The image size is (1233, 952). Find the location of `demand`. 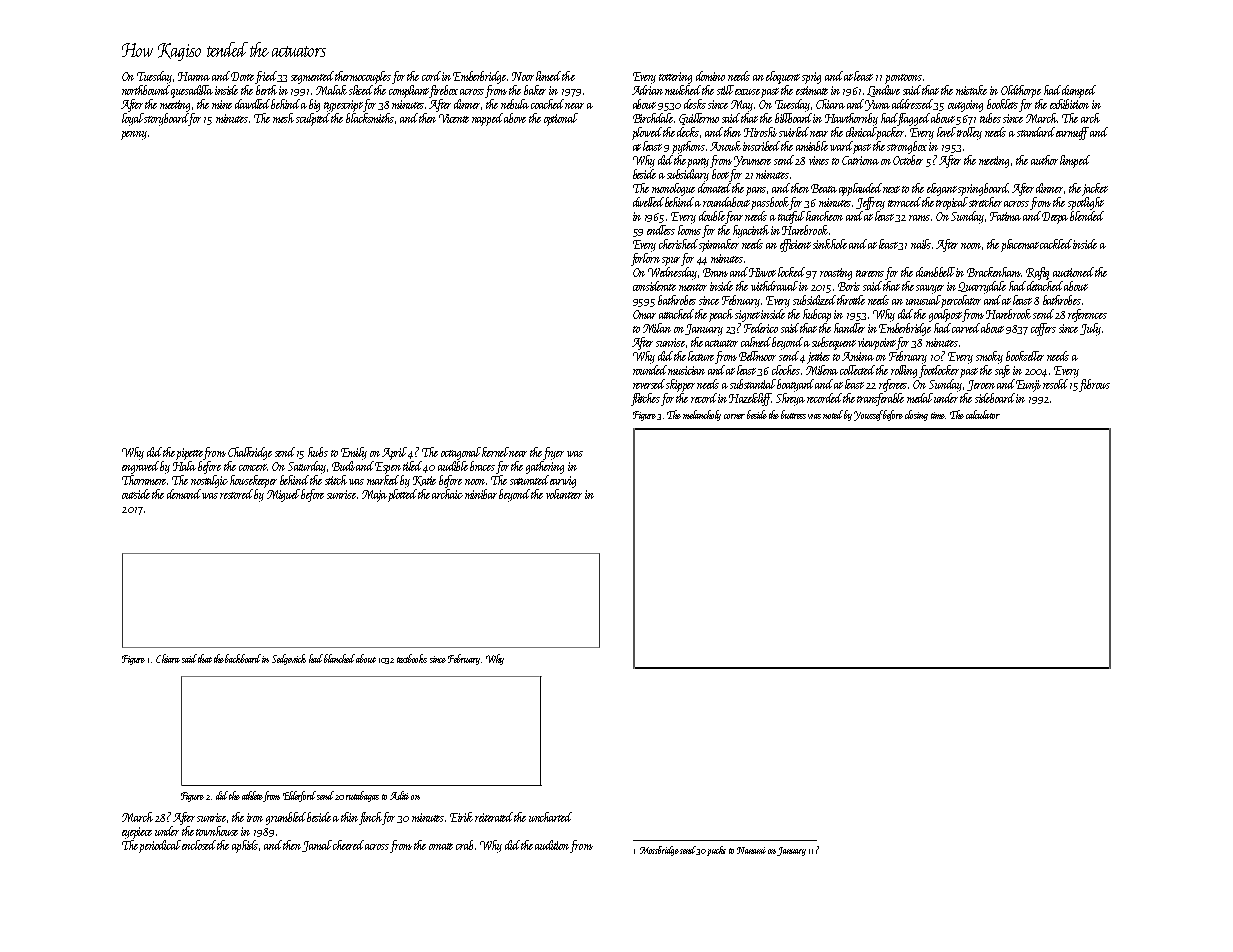

demand is located at coordinates (184, 494).
